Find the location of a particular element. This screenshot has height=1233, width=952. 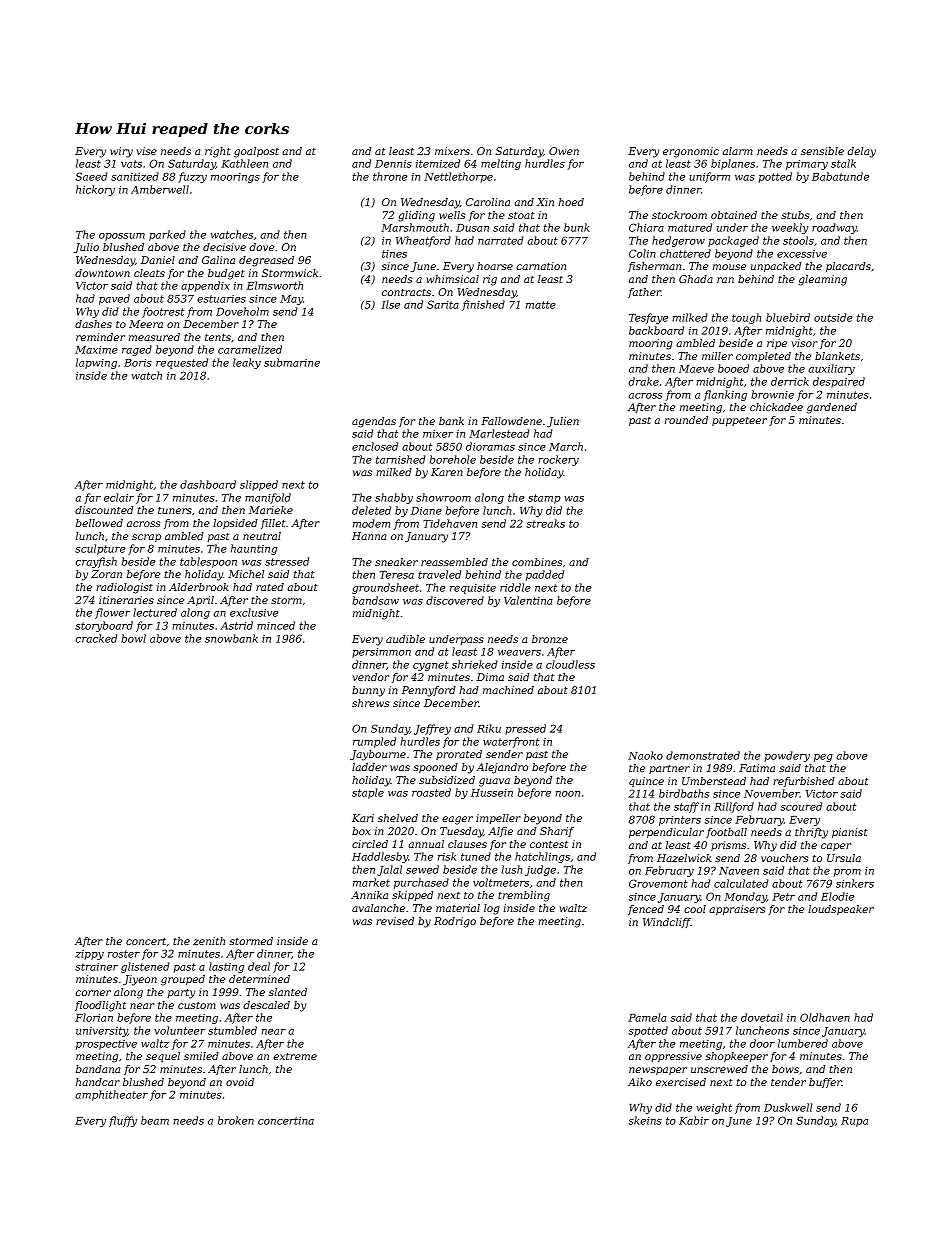

peg is located at coordinates (823, 758).
